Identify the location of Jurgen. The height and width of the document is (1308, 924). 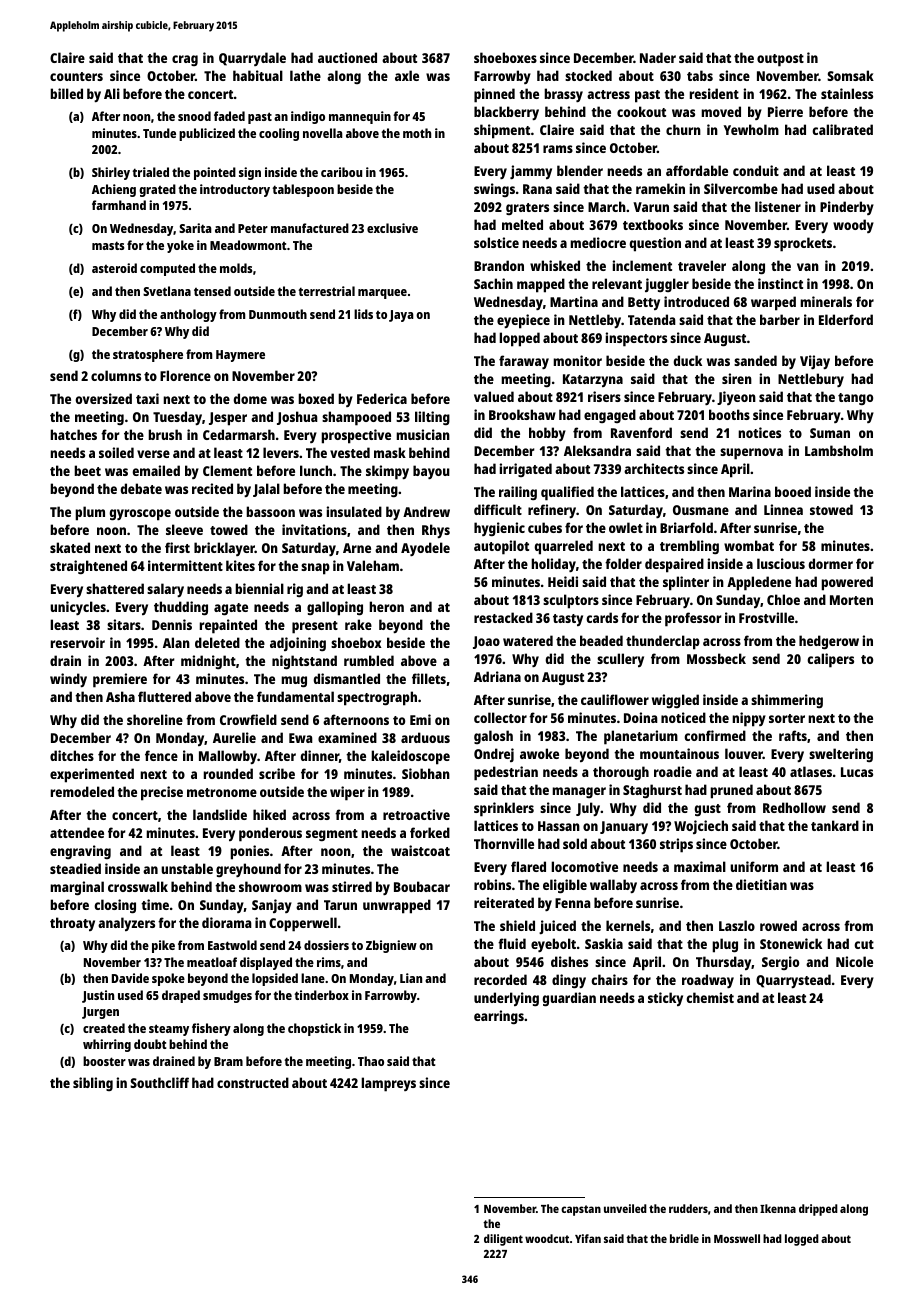
(100, 1013).
